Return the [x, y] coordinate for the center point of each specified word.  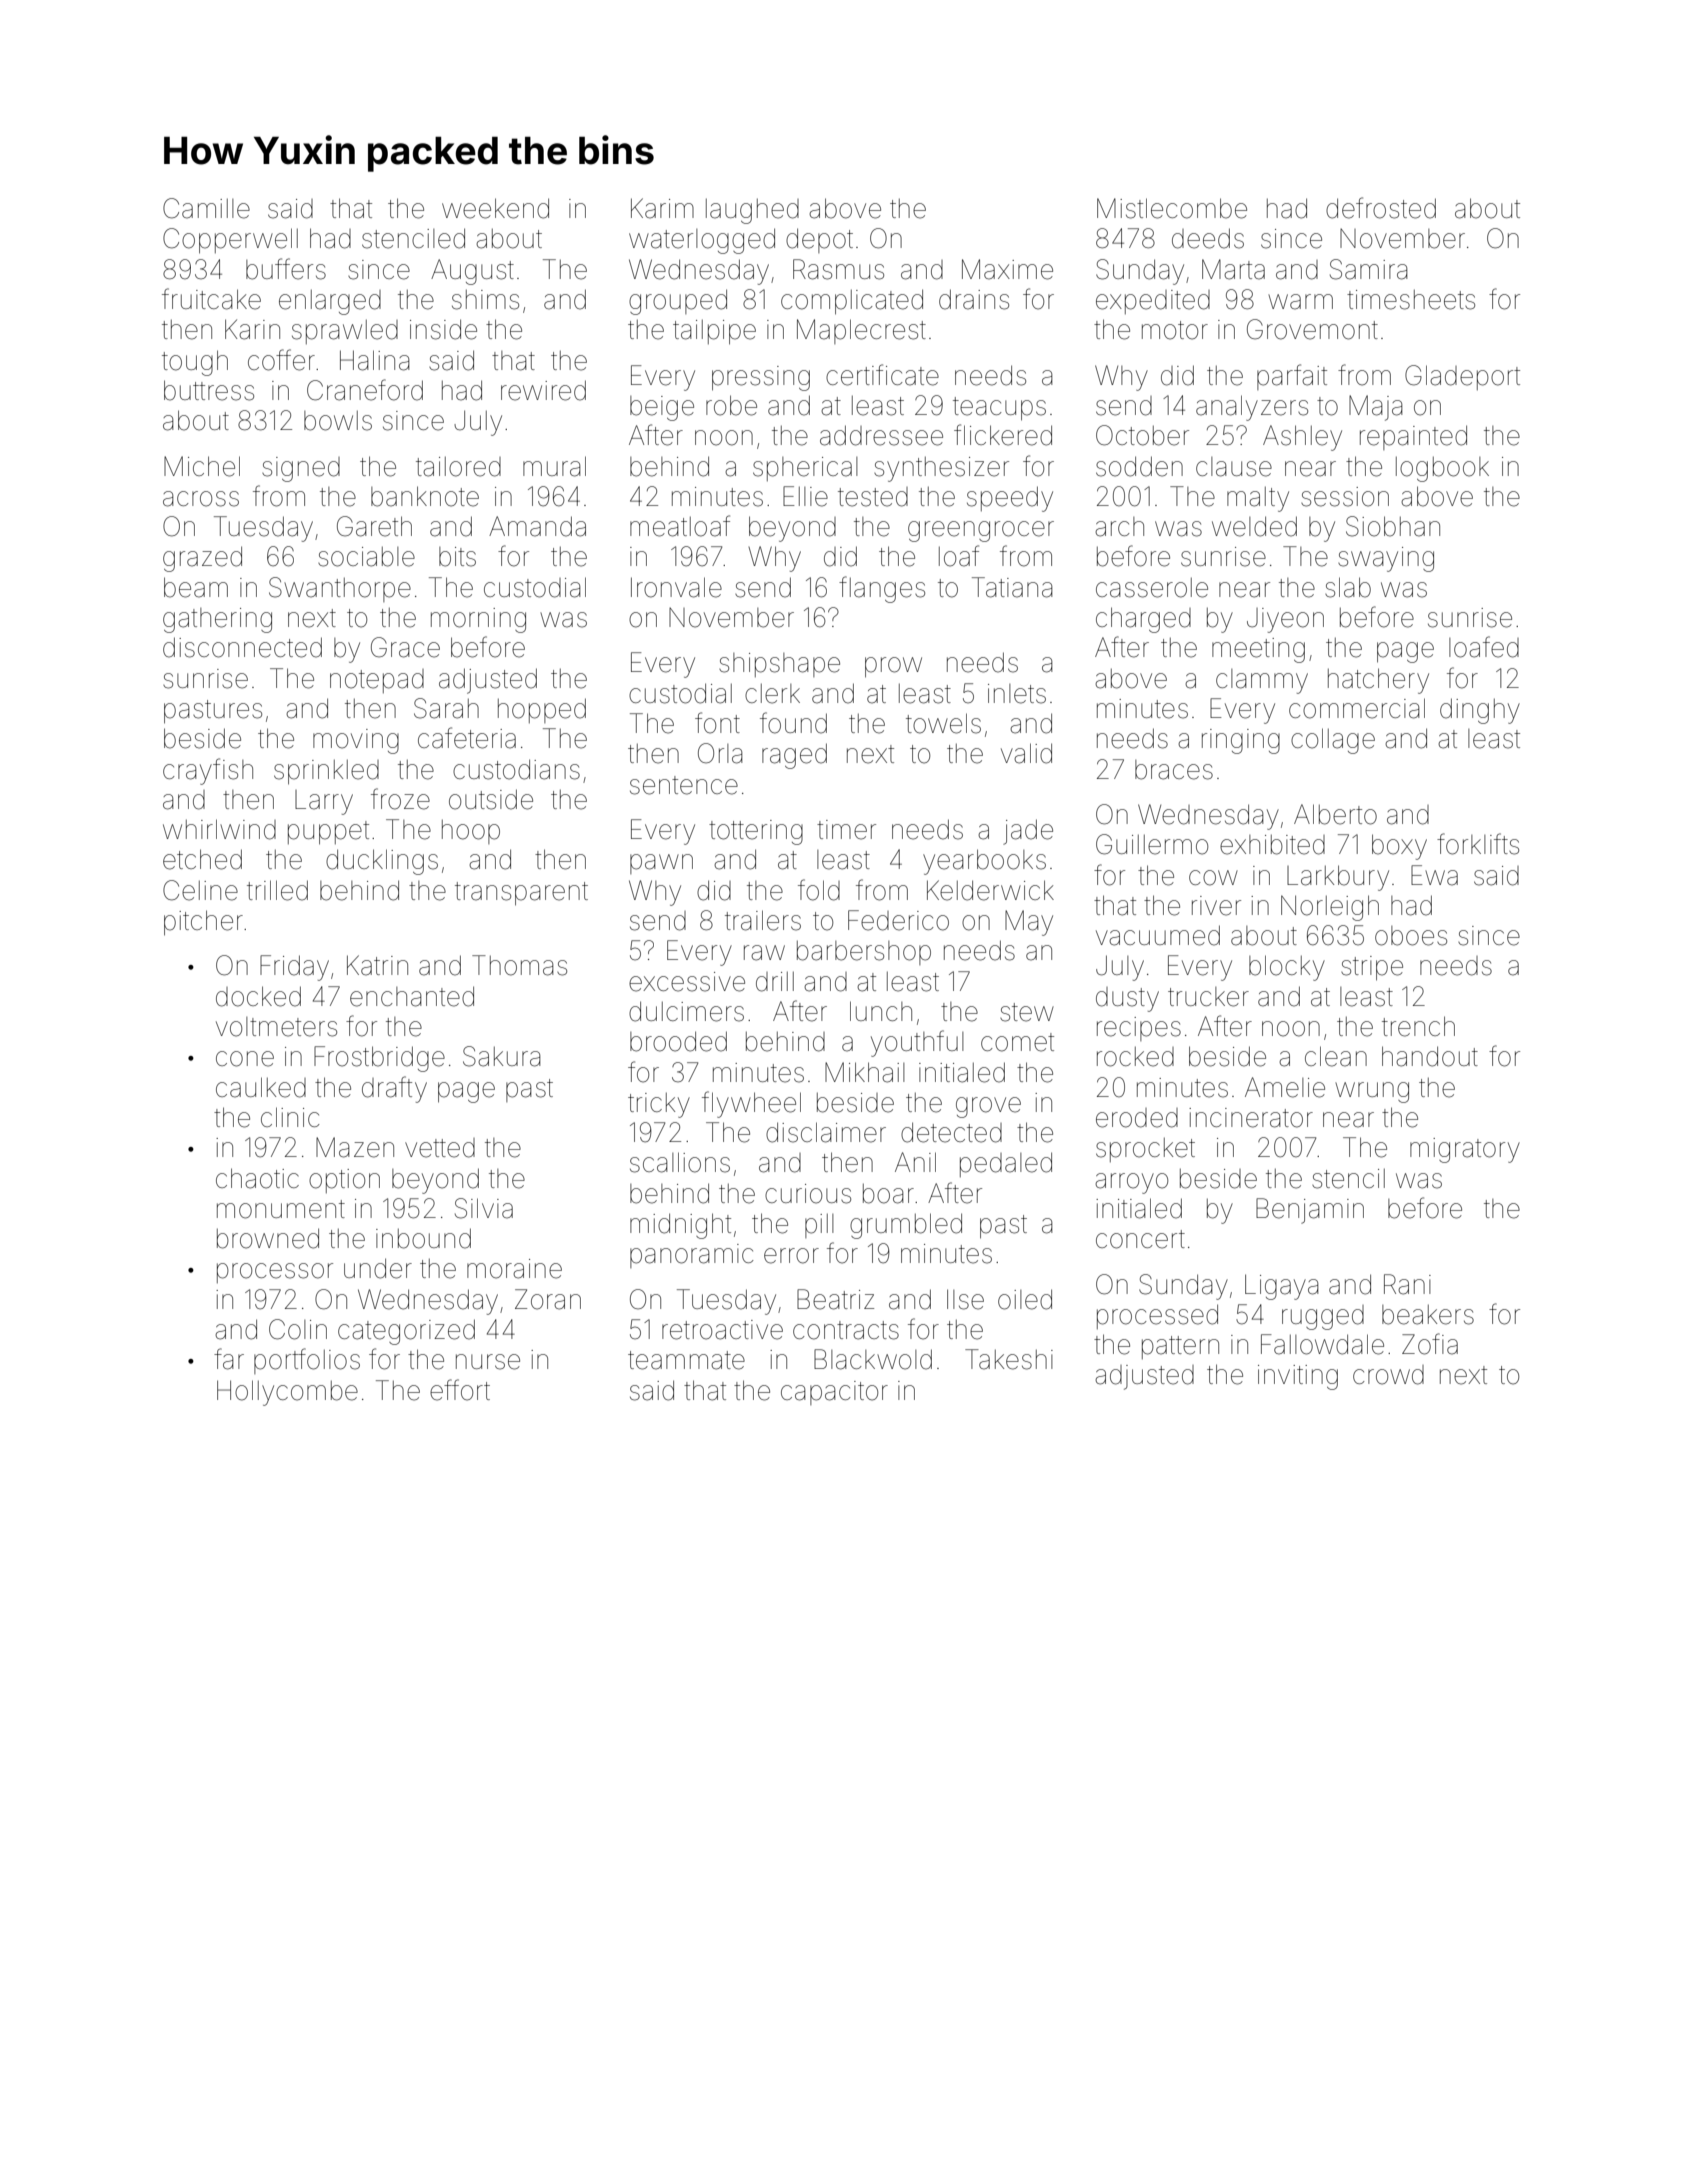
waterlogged [702, 241]
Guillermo [1152, 844]
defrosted [1381, 208]
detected [951, 1132]
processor [275, 1273]
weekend [495, 208]
